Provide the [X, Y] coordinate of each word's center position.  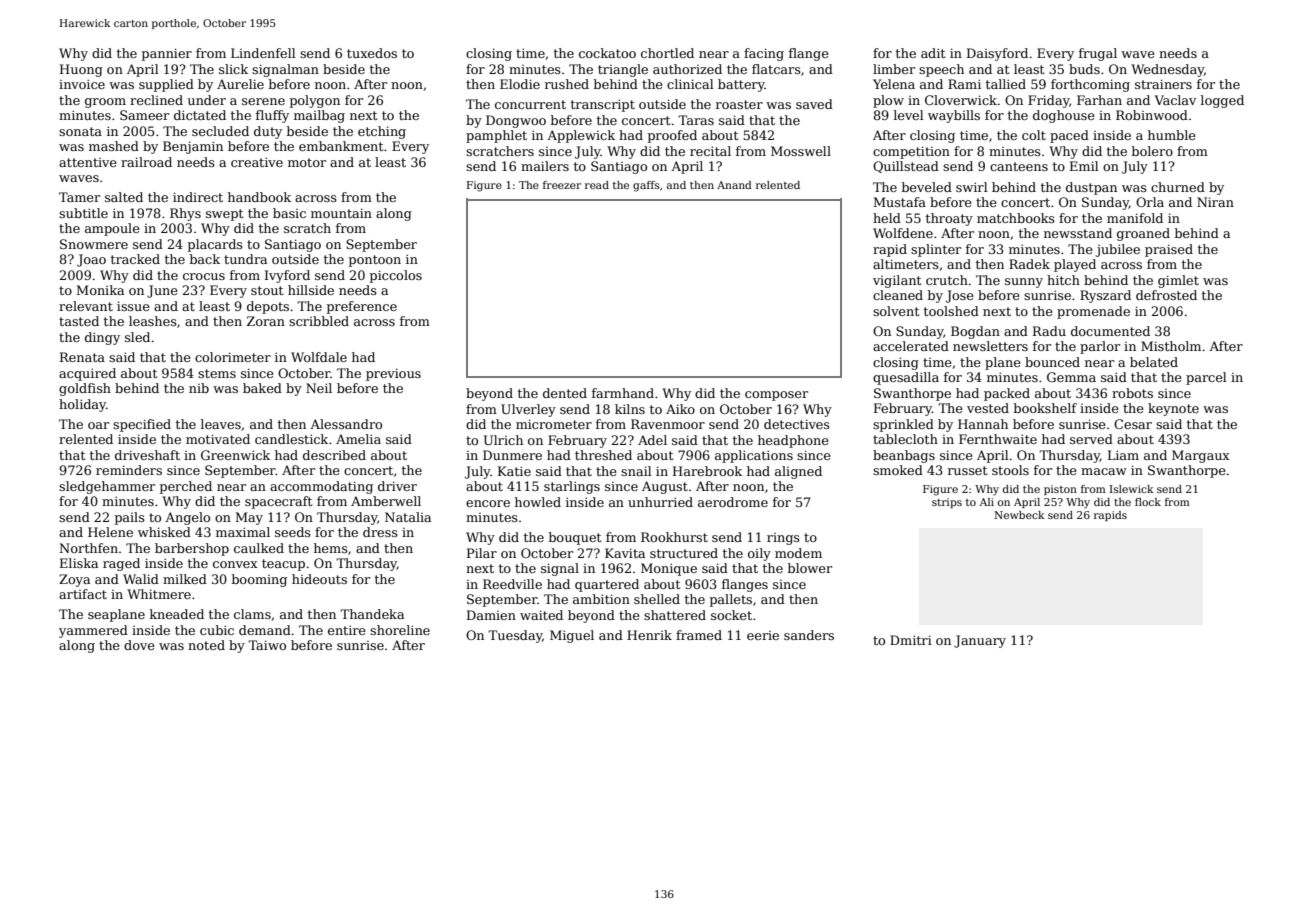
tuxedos [372, 53]
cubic [217, 630]
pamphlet [496, 136]
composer [776, 396]
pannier [167, 54]
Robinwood [1152, 115]
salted [124, 197]
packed [1007, 394]
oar [98, 425]
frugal [1098, 54]
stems [217, 373]
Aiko [680, 409]
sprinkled [903, 425]
